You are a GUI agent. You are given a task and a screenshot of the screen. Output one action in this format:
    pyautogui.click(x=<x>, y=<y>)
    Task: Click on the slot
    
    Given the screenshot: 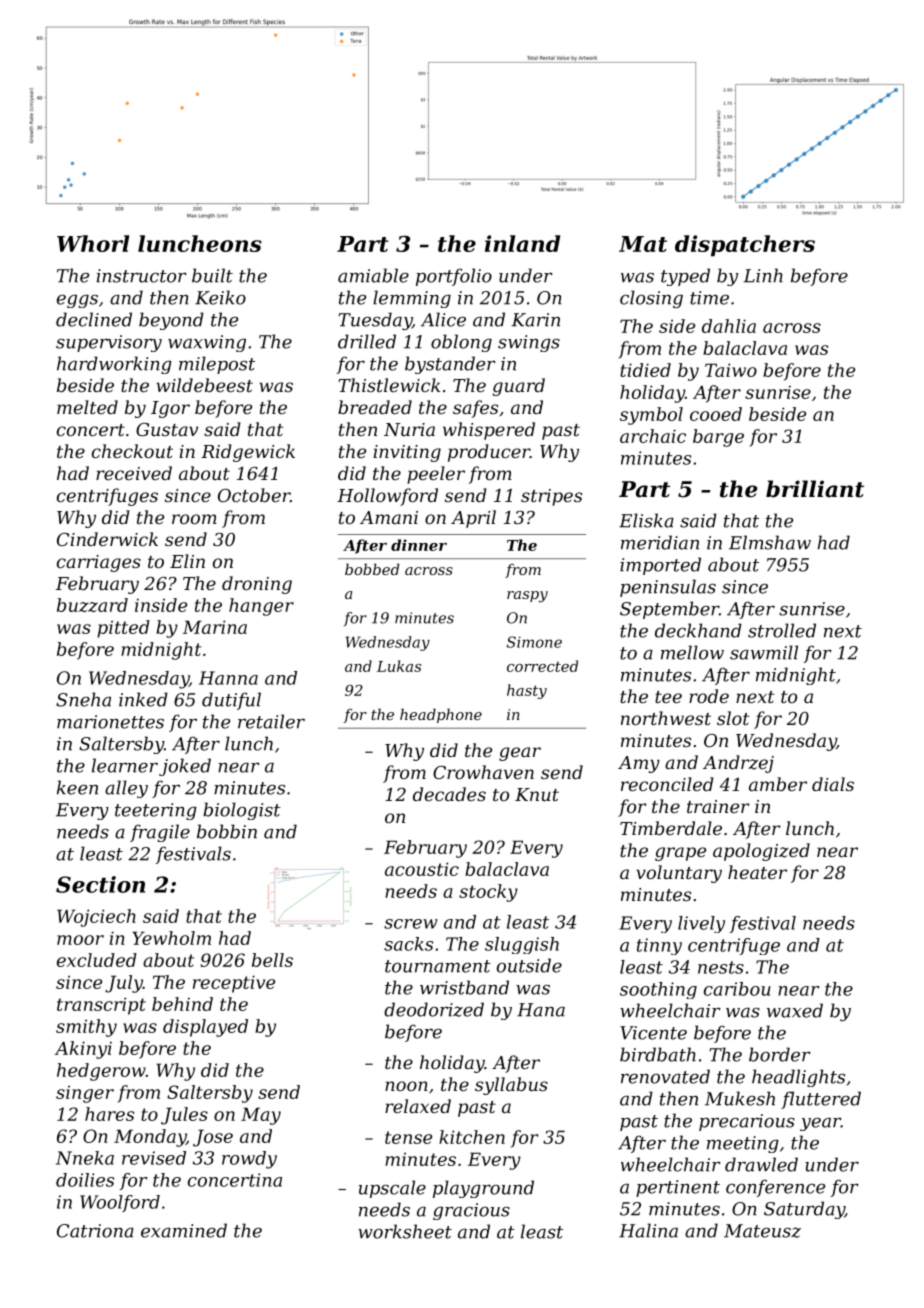 What is the action you would take?
    pyautogui.click(x=733, y=718)
